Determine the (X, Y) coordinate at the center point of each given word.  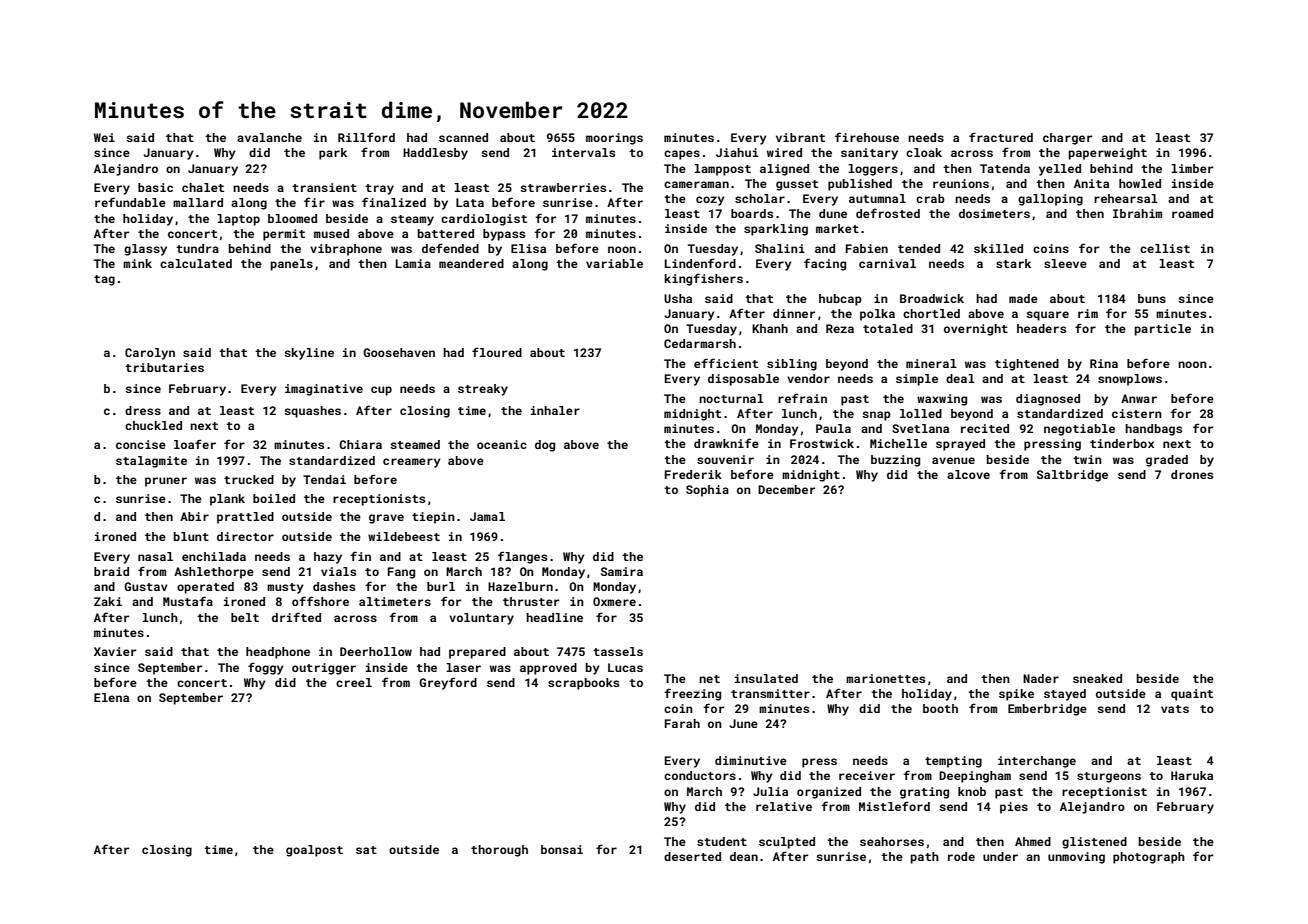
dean (744, 856)
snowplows (1130, 380)
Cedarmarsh (700, 343)
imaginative (324, 390)
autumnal (877, 198)
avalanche (269, 137)
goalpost (314, 851)
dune (833, 213)
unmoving (1076, 858)
